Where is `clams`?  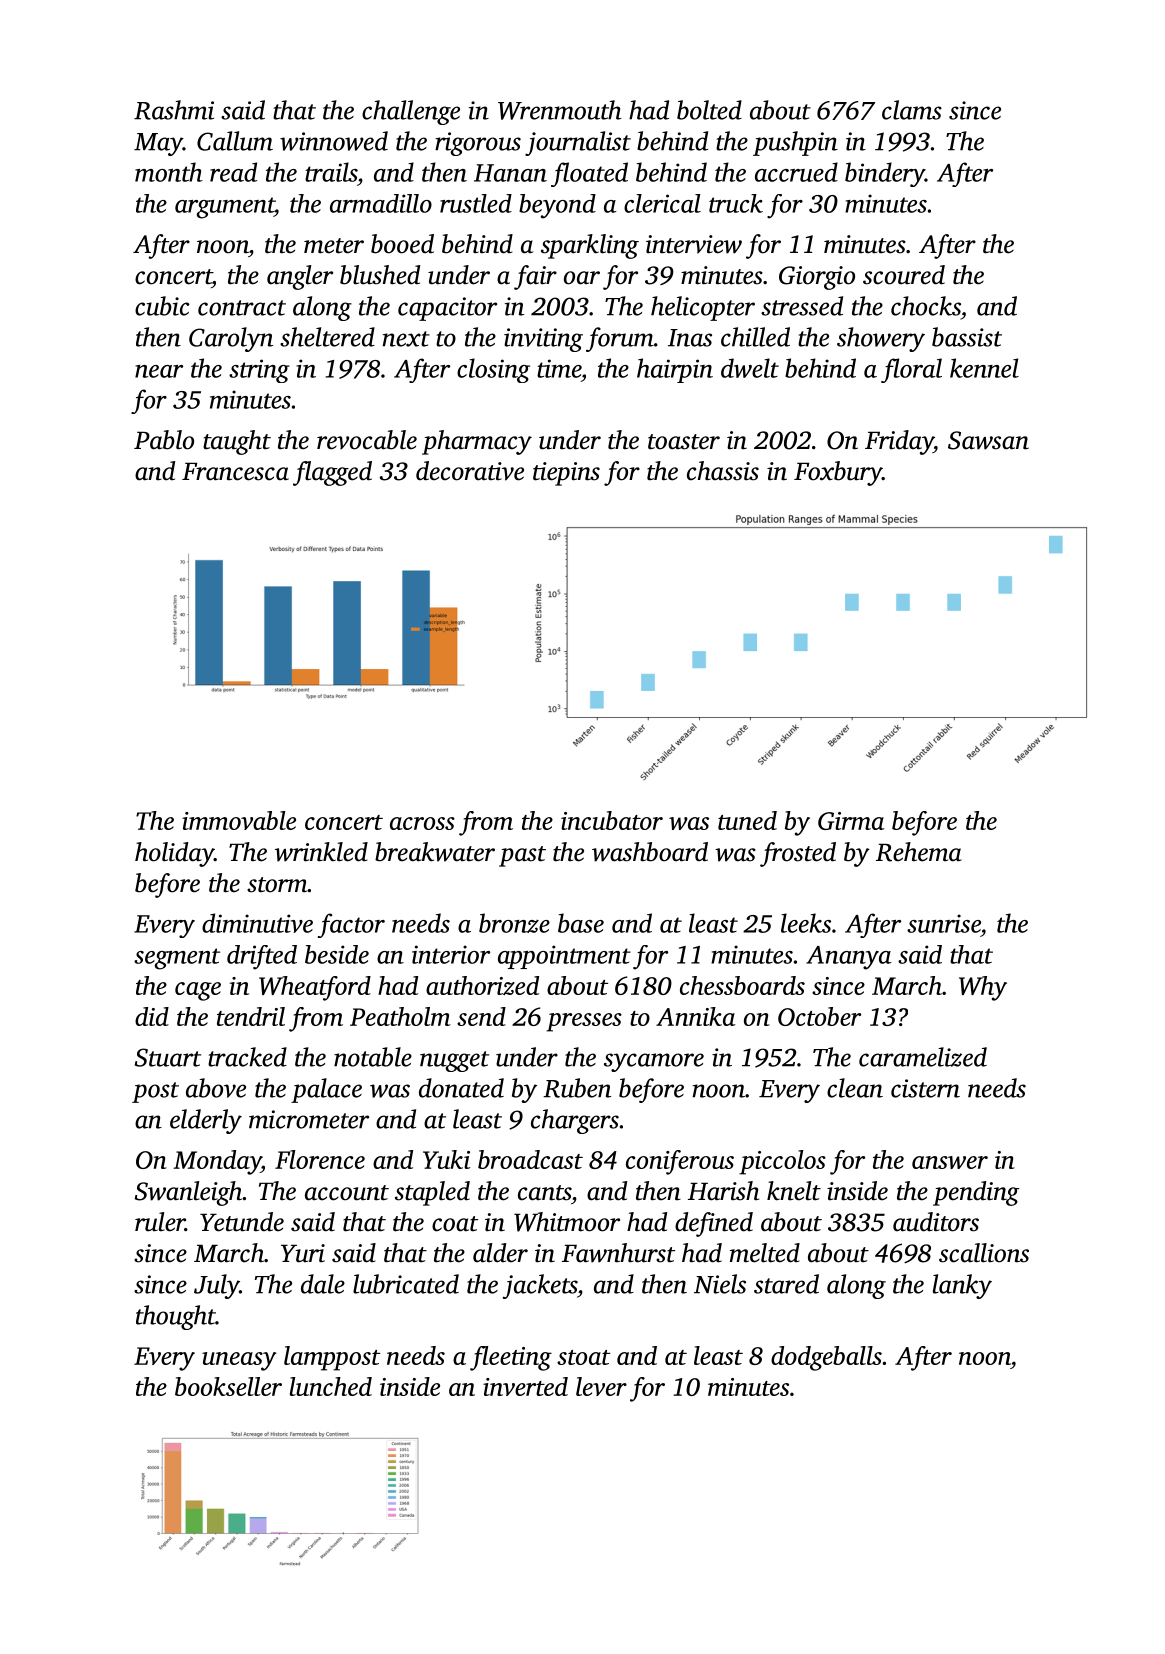 clams is located at coordinates (912, 110).
